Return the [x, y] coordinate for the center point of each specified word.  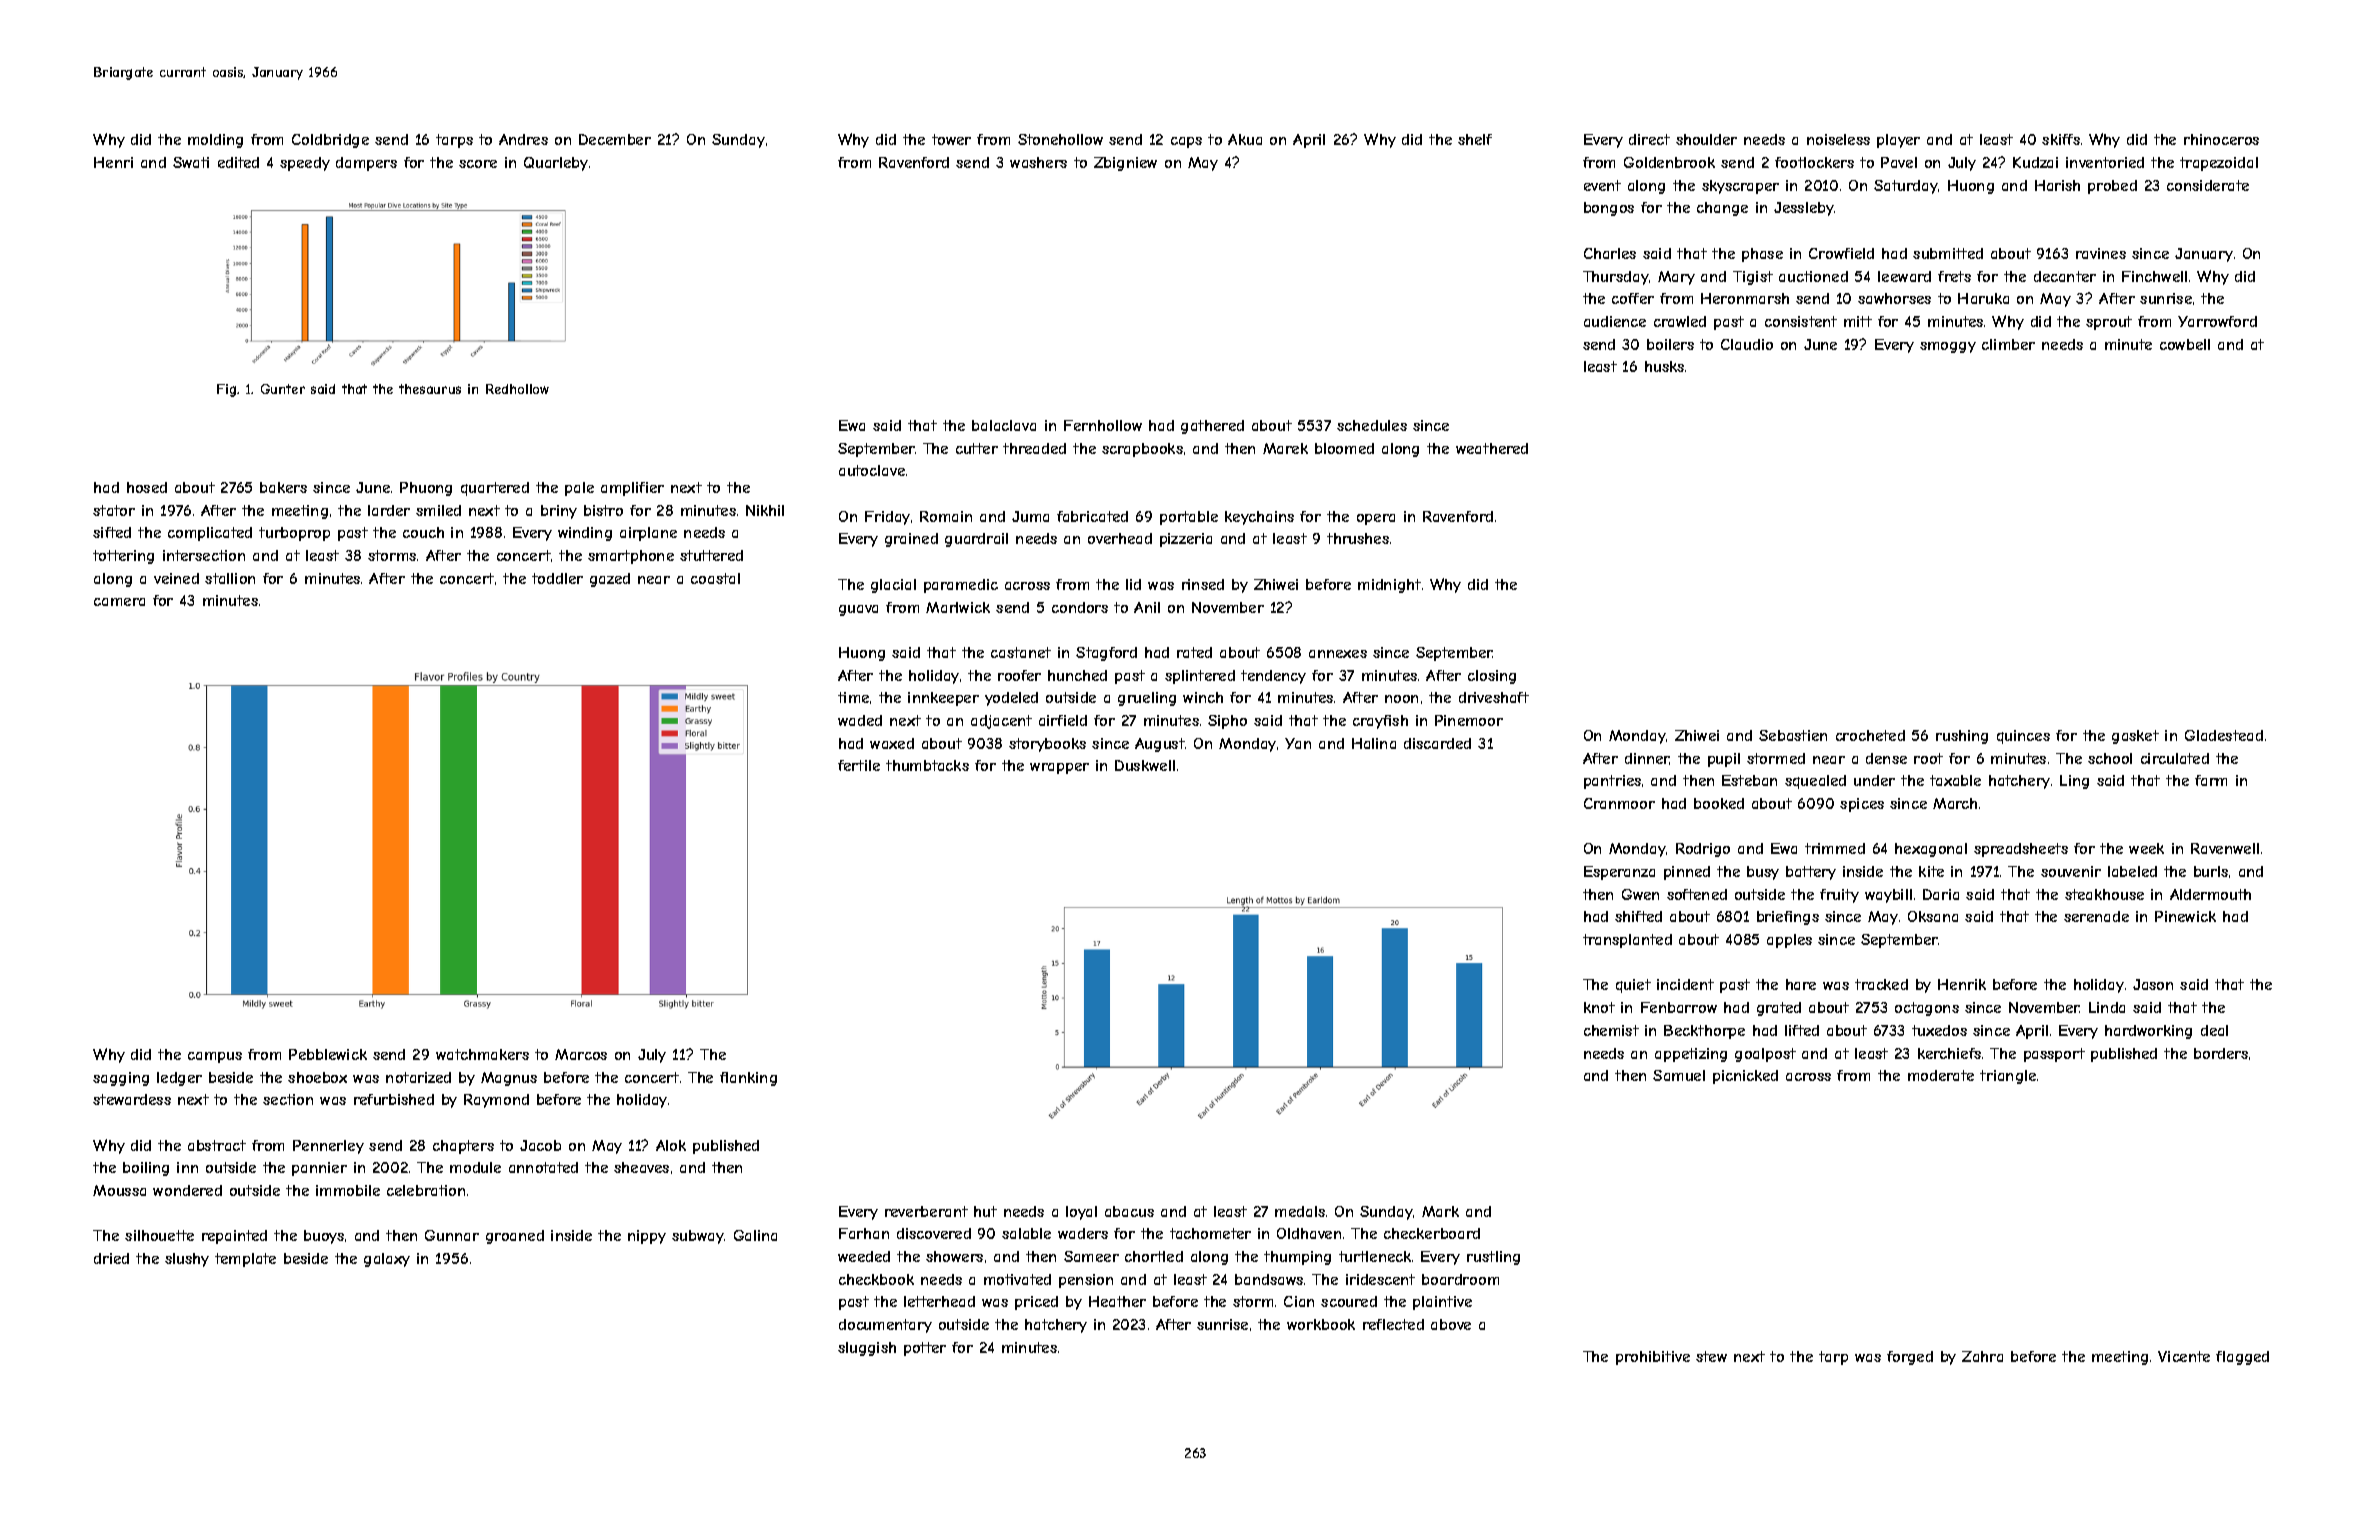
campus [215, 1057]
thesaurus [430, 389]
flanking [748, 1079]
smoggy [1948, 347]
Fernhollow [1103, 425]
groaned [515, 1237]
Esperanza [1619, 873]
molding [215, 141]
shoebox [317, 1077]
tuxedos [1939, 1030]
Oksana [1933, 916]
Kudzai [2035, 162]
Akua [1245, 139]
